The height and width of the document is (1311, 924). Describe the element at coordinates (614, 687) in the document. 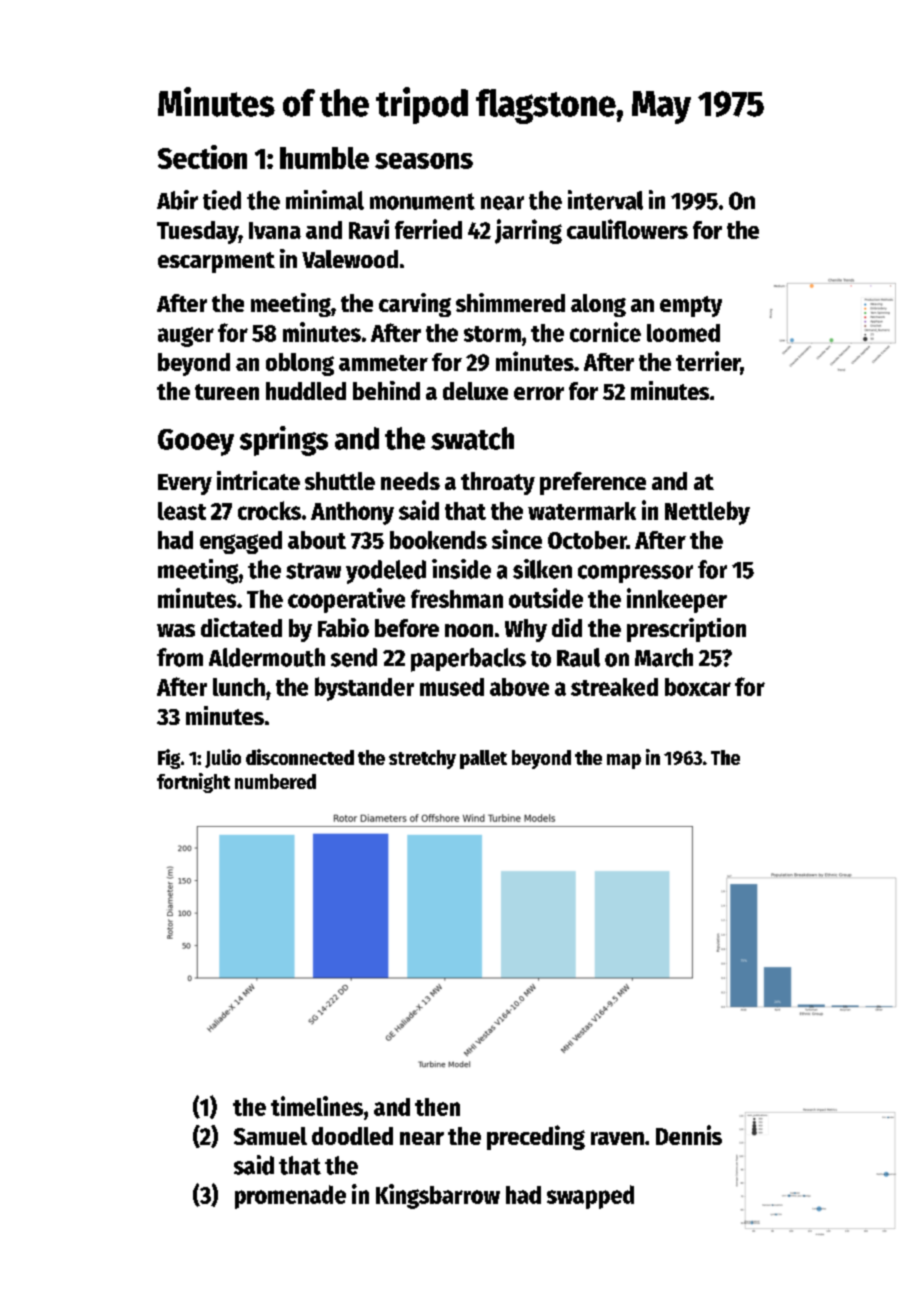

I see `streaked` at that location.
